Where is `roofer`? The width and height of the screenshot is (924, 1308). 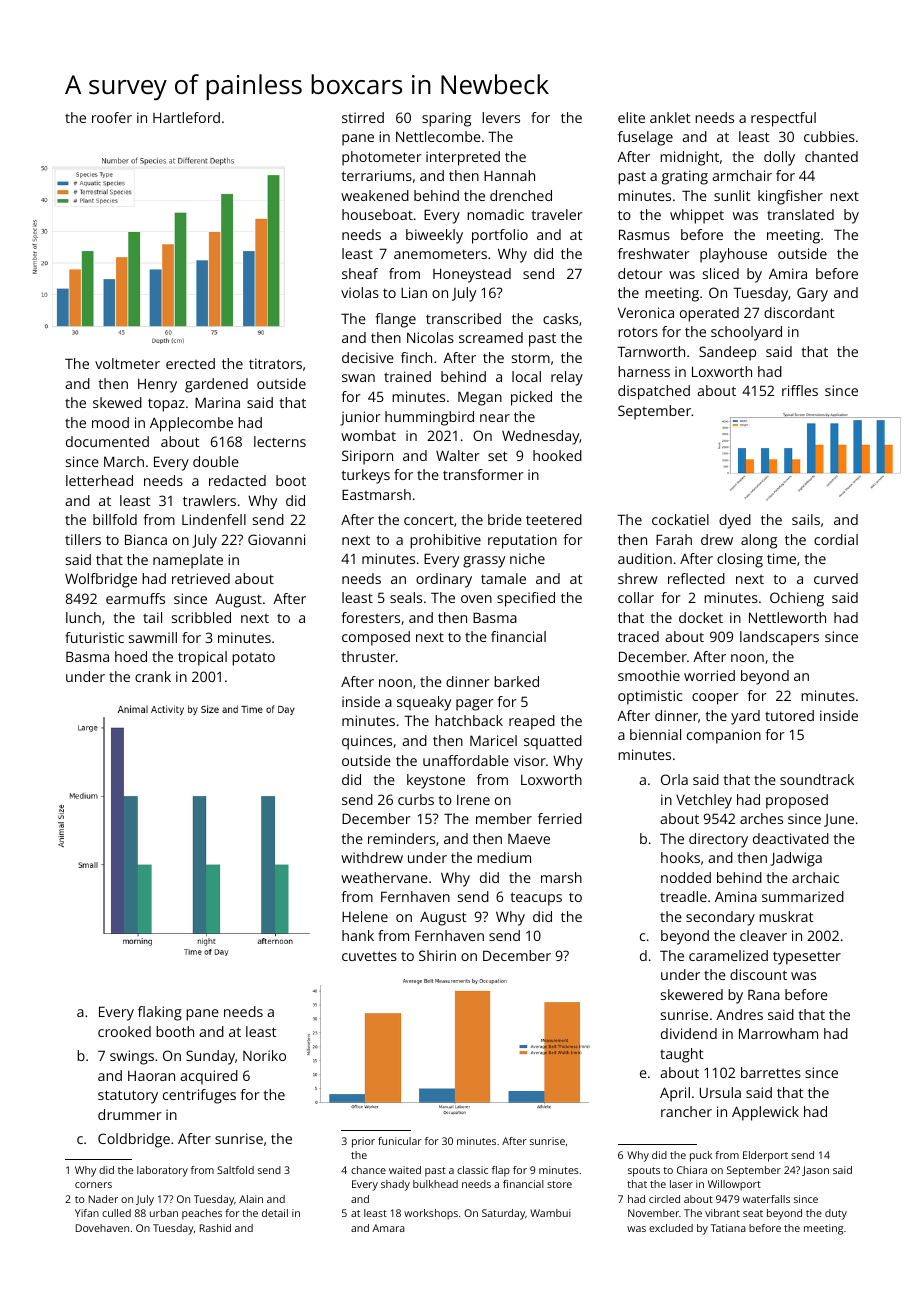 roofer is located at coordinates (112, 117).
